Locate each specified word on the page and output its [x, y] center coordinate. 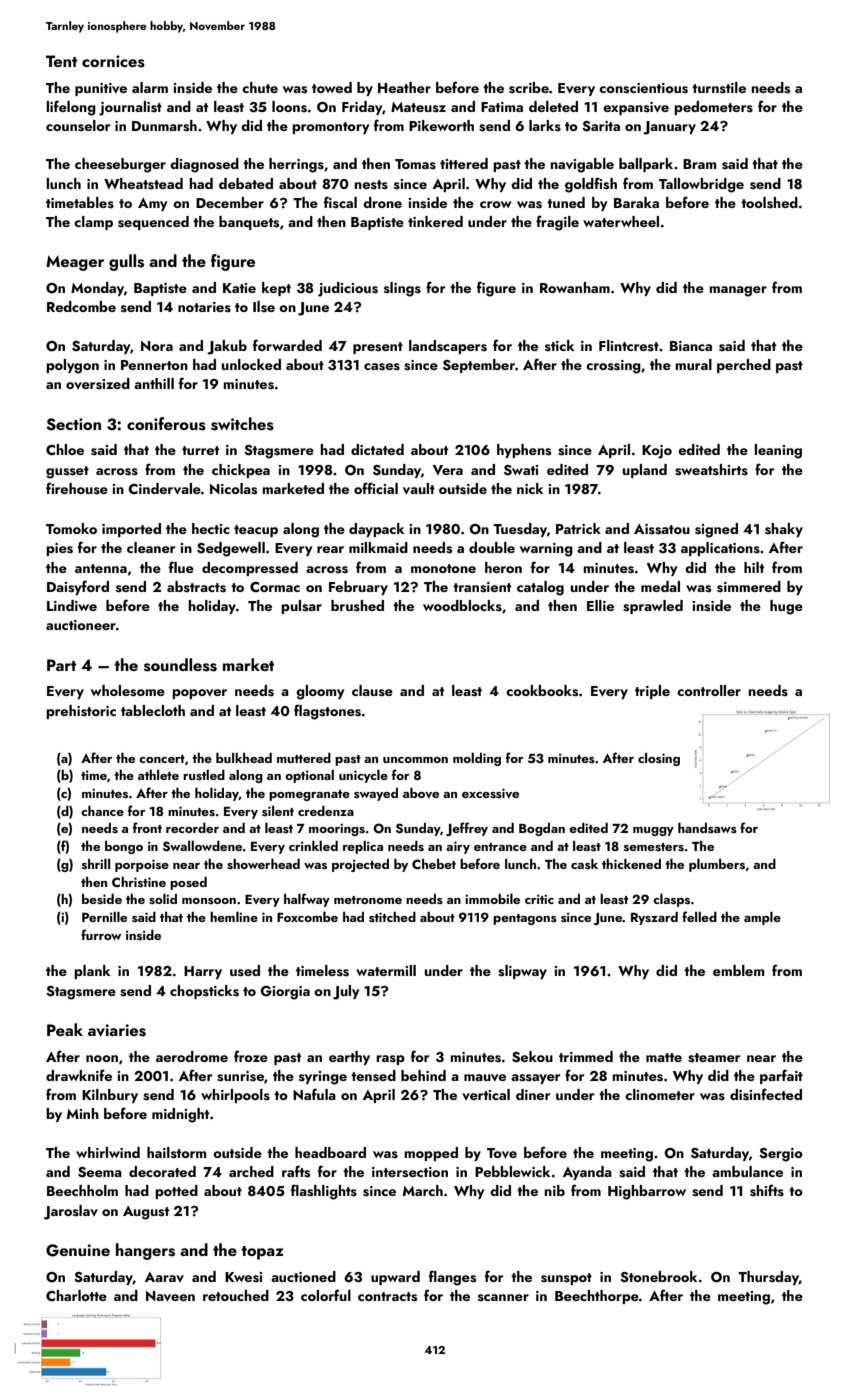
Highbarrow [647, 1192]
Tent [61, 61]
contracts [387, 1297]
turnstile [719, 88]
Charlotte [76, 1295]
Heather [404, 87]
